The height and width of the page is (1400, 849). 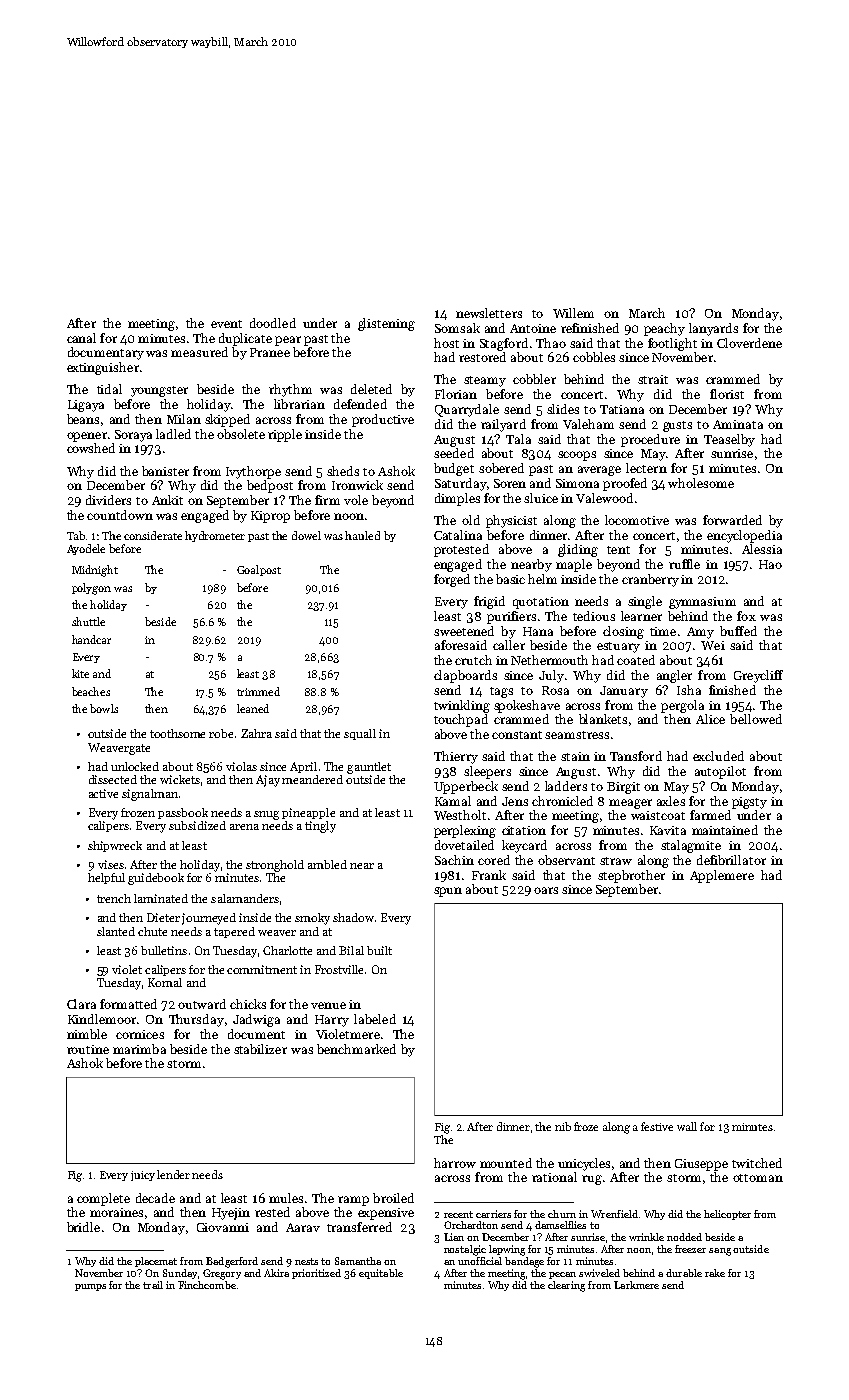 I want to click on wall, so click(x=687, y=1126).
